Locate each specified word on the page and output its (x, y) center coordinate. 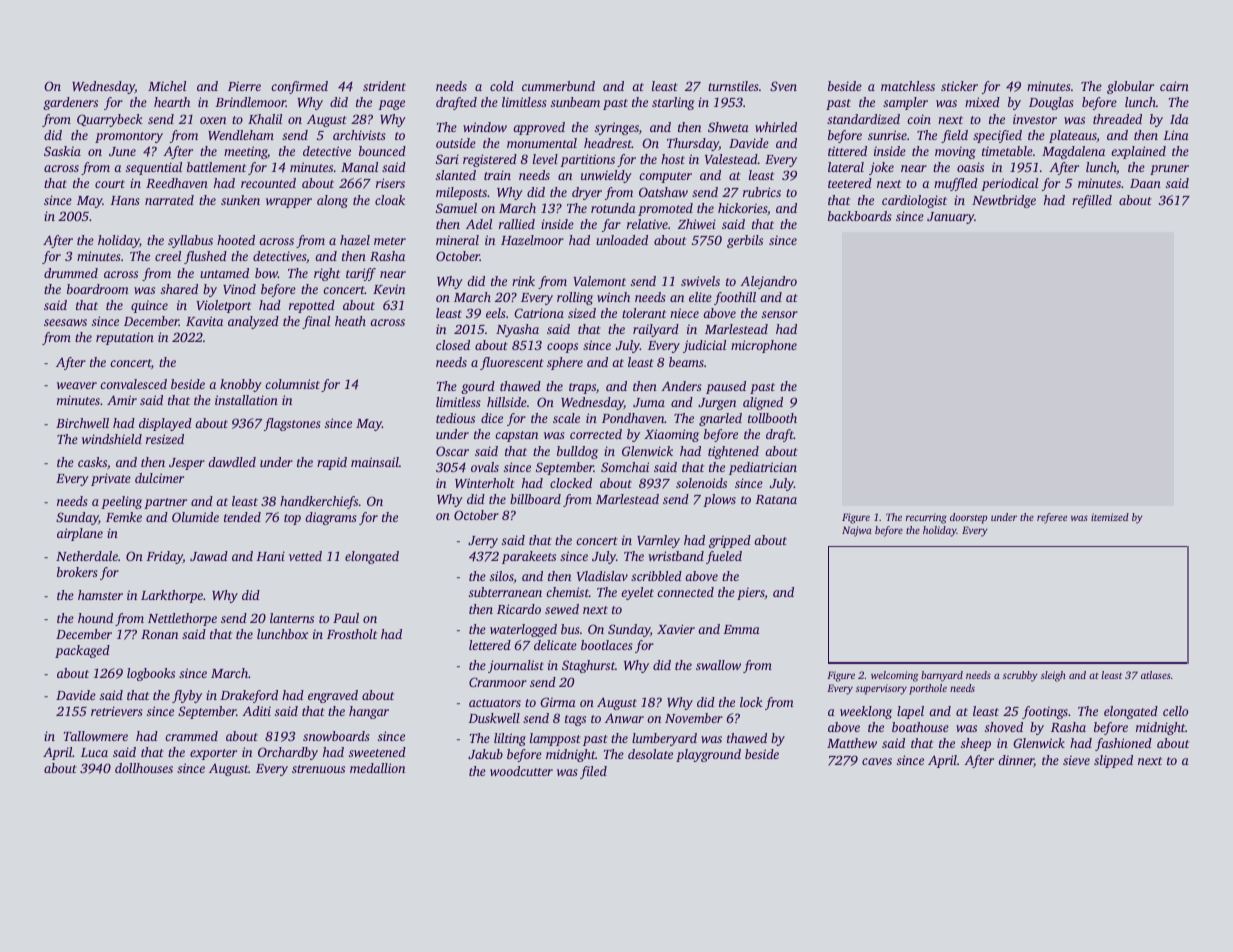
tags (575, 720)
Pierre (244, 86)
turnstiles (733, 86)
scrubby (1020, 676)
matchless (908, 86)
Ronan (159, 634)
